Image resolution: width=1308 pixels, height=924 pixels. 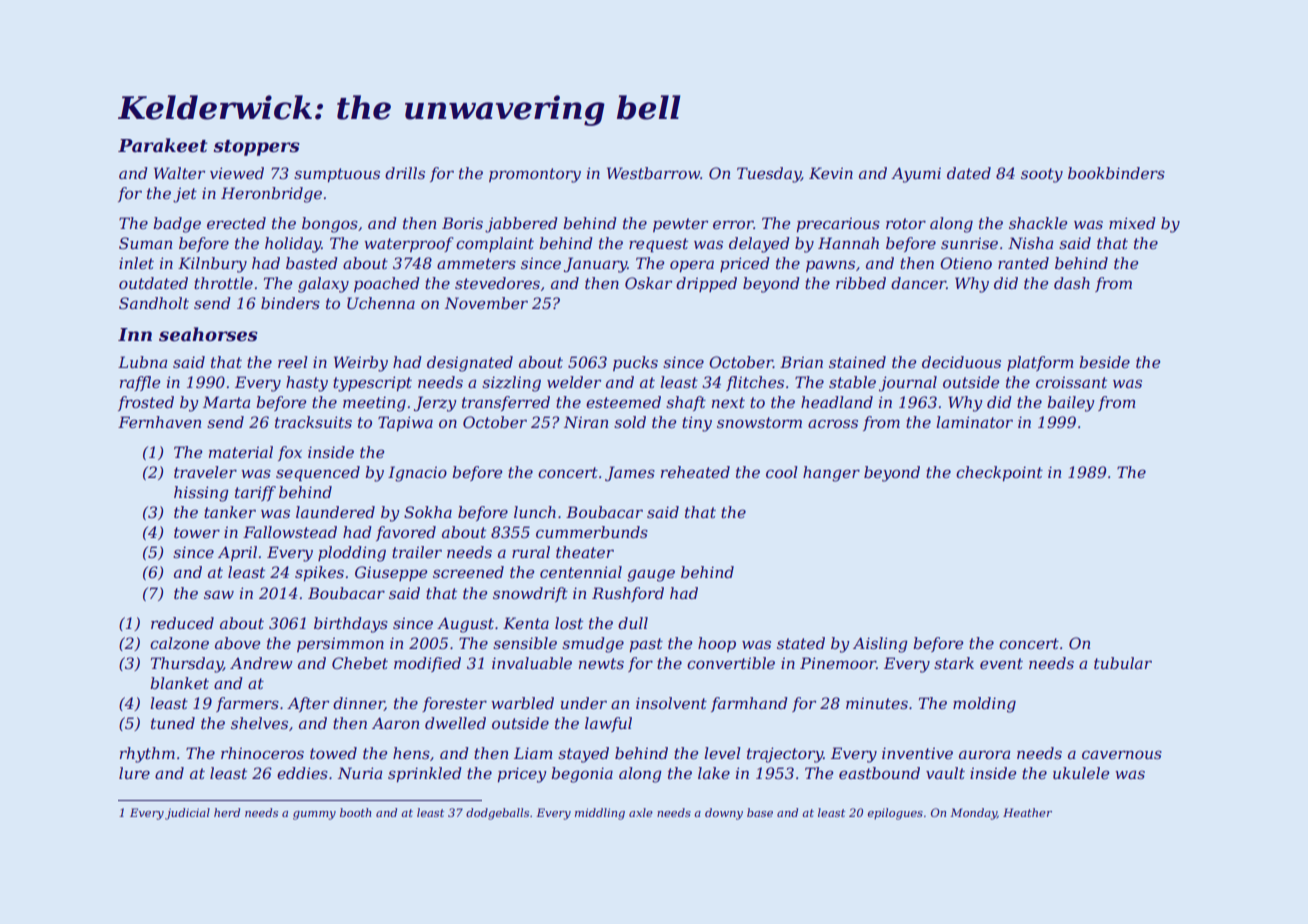 I want to click on Lubna, so click(x=142, y=362).
